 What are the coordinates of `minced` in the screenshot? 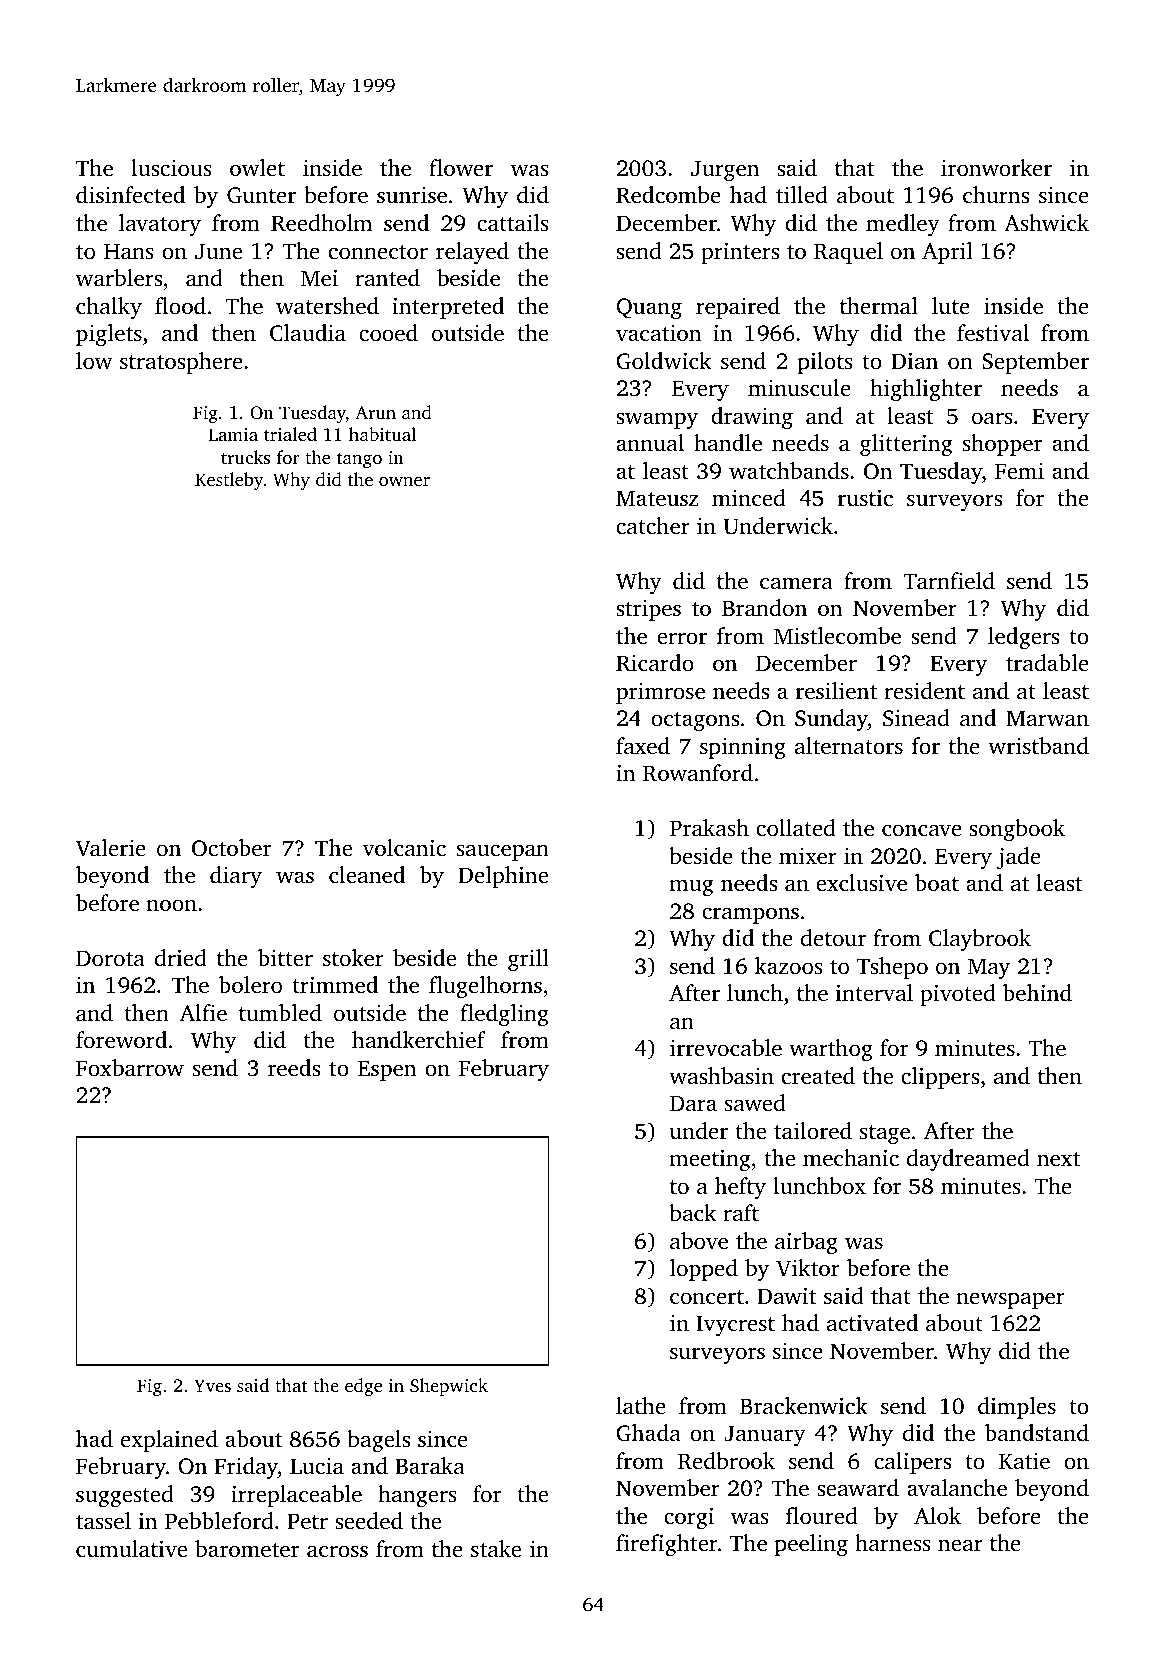 It's located at (749, 498).
